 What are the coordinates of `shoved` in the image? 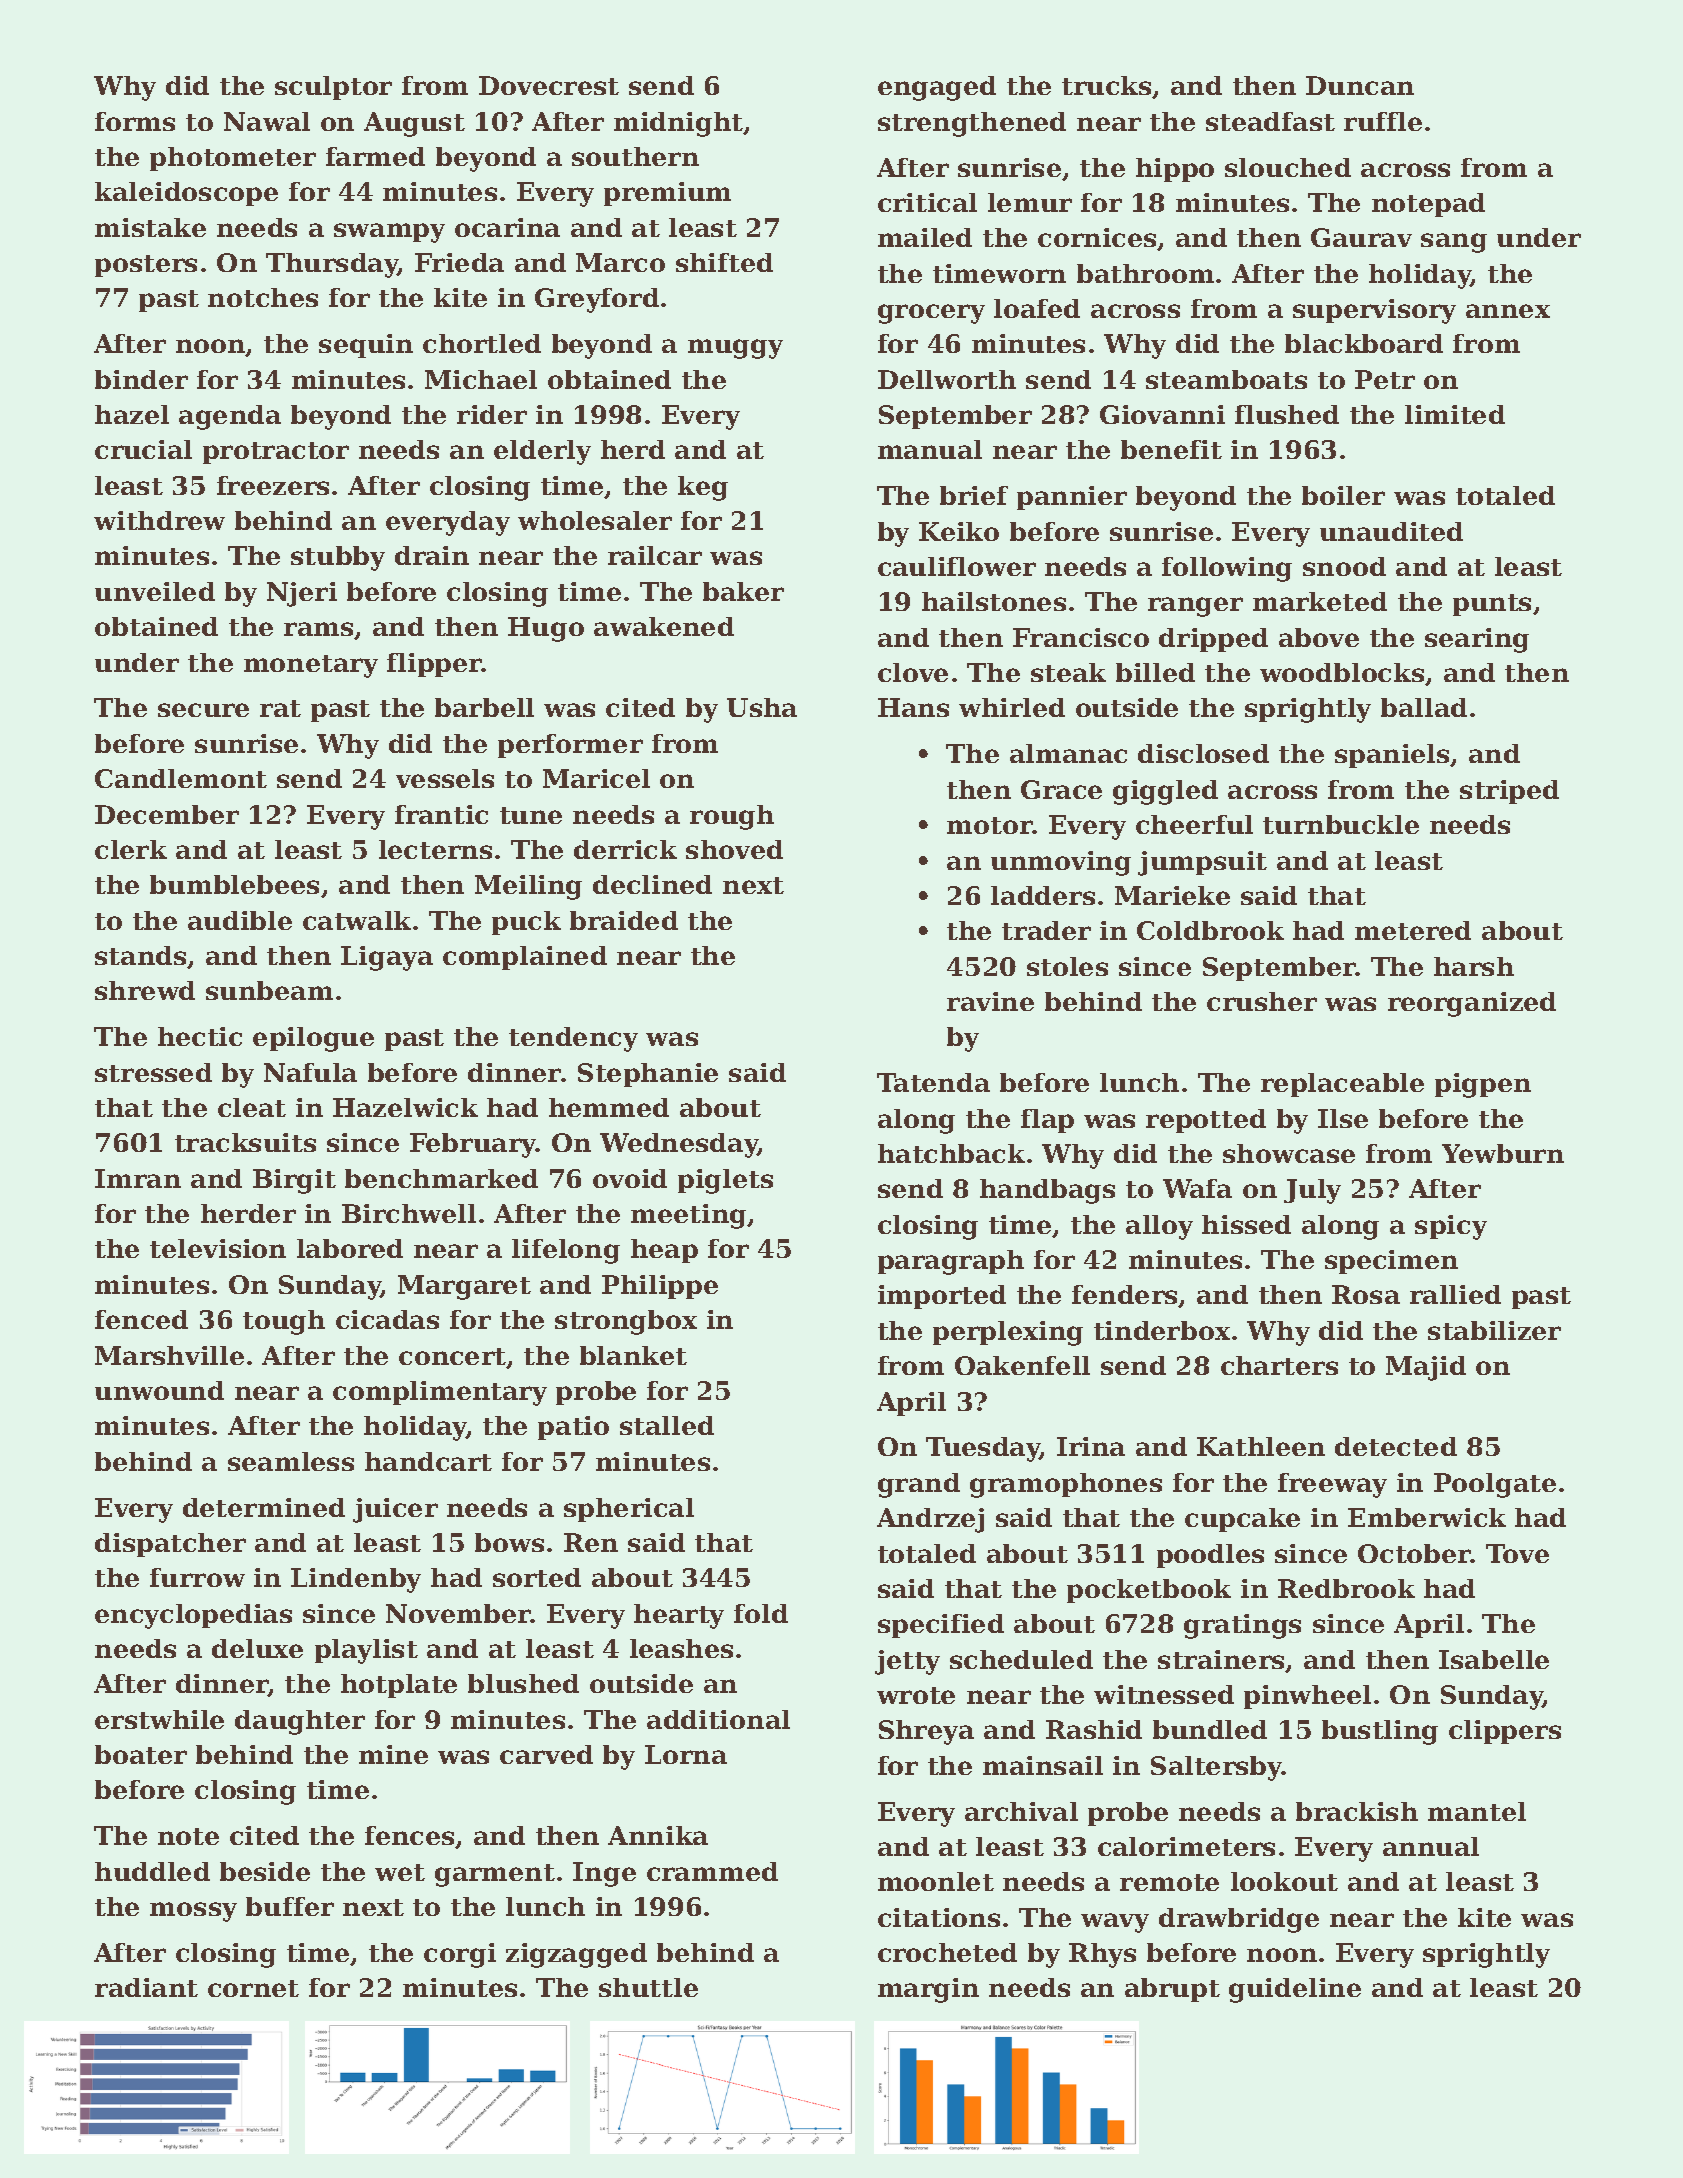 It's located at (734, 849).
